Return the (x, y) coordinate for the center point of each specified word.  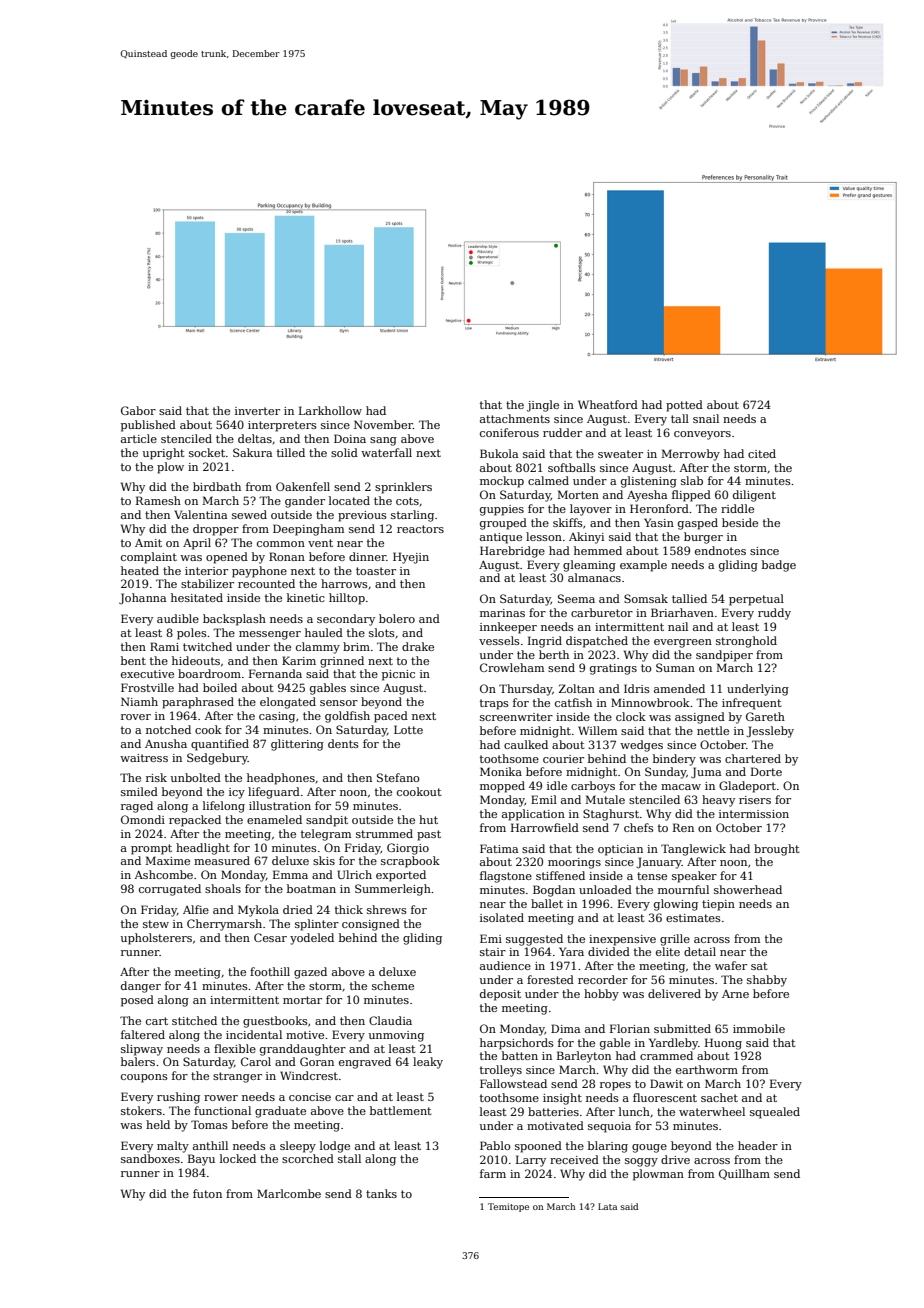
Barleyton (584, 1057)
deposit (500, 995)
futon (207, 1193)
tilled (291, 452)
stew (156, 924)
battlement (401, 1110)
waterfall (386, 452)
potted (684, 406)
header (758, 1145)
